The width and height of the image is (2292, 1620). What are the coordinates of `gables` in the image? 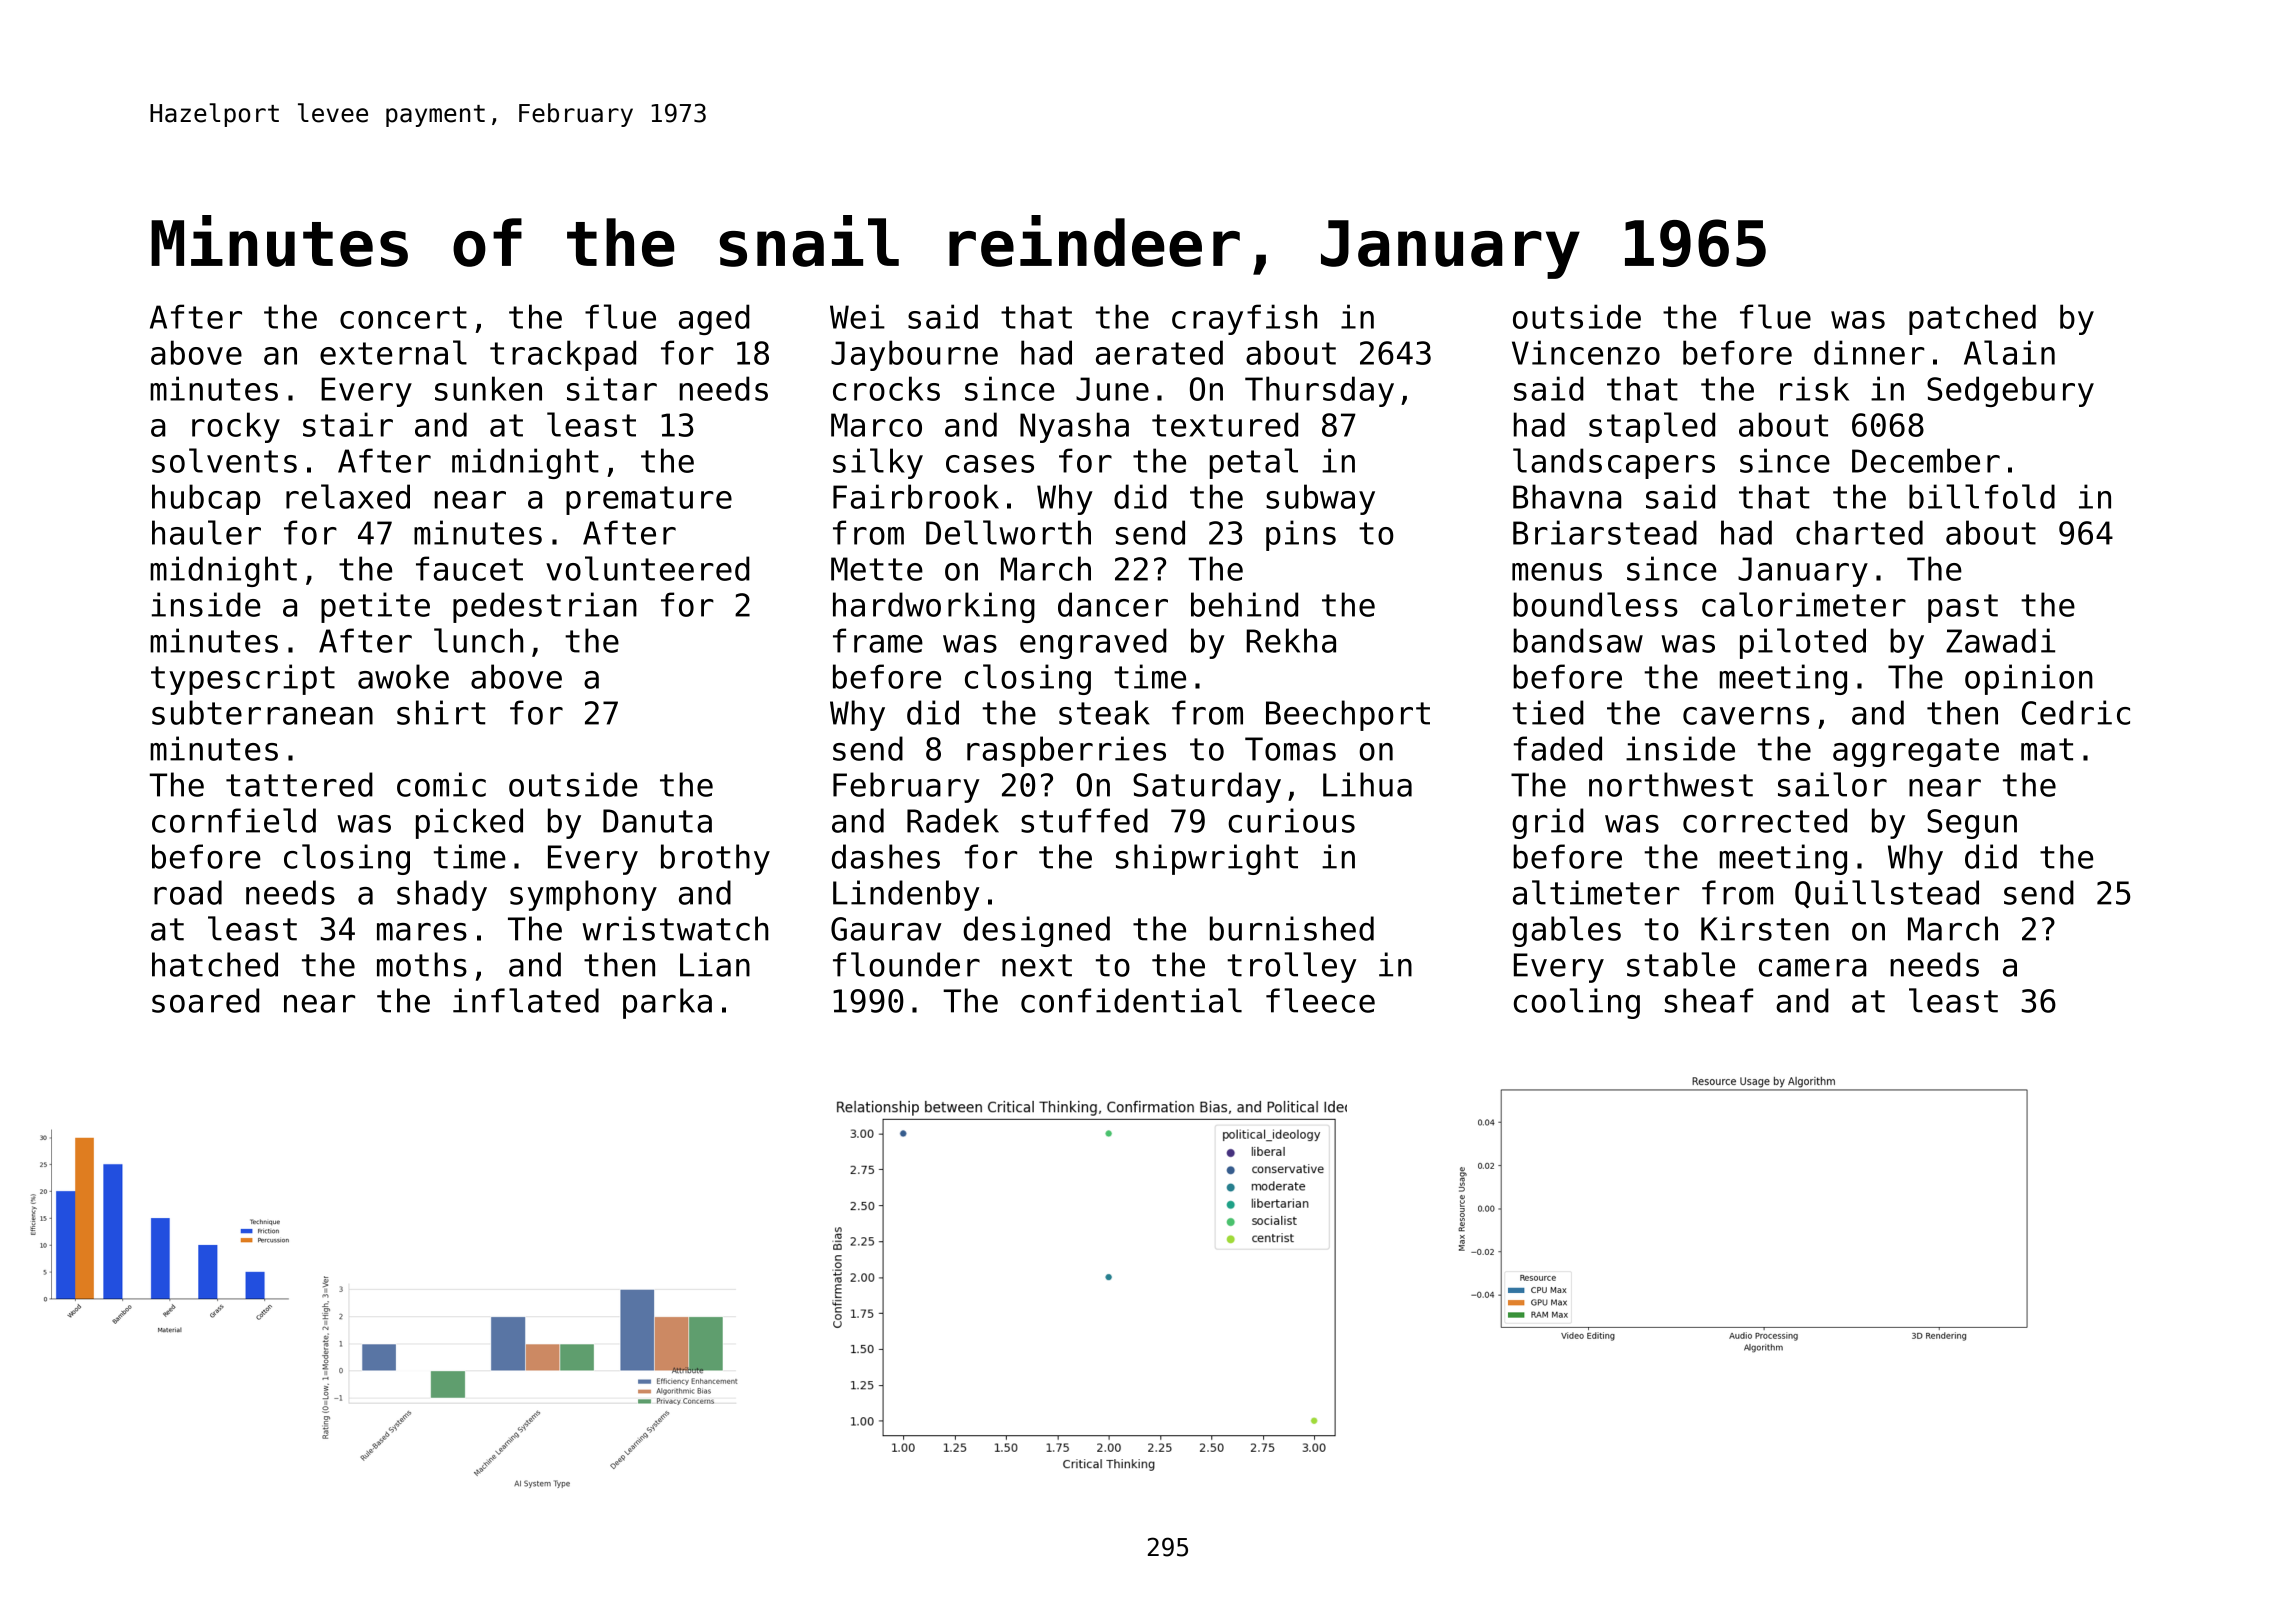 It's located at (1566, 931).
